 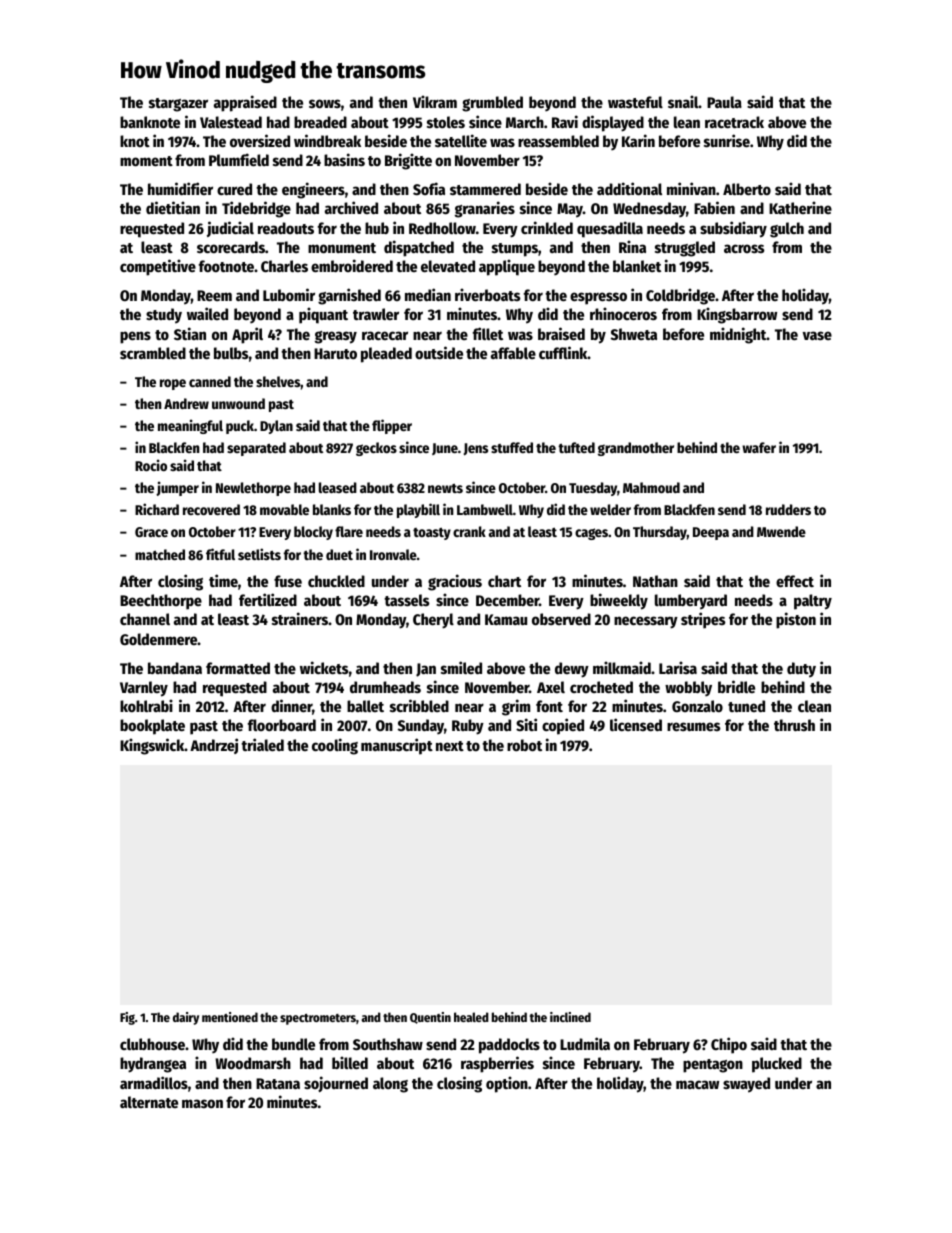 What do you see at coordinates (324, 667) in the page?
I see `wickets` at bounding box center [324, 667].
